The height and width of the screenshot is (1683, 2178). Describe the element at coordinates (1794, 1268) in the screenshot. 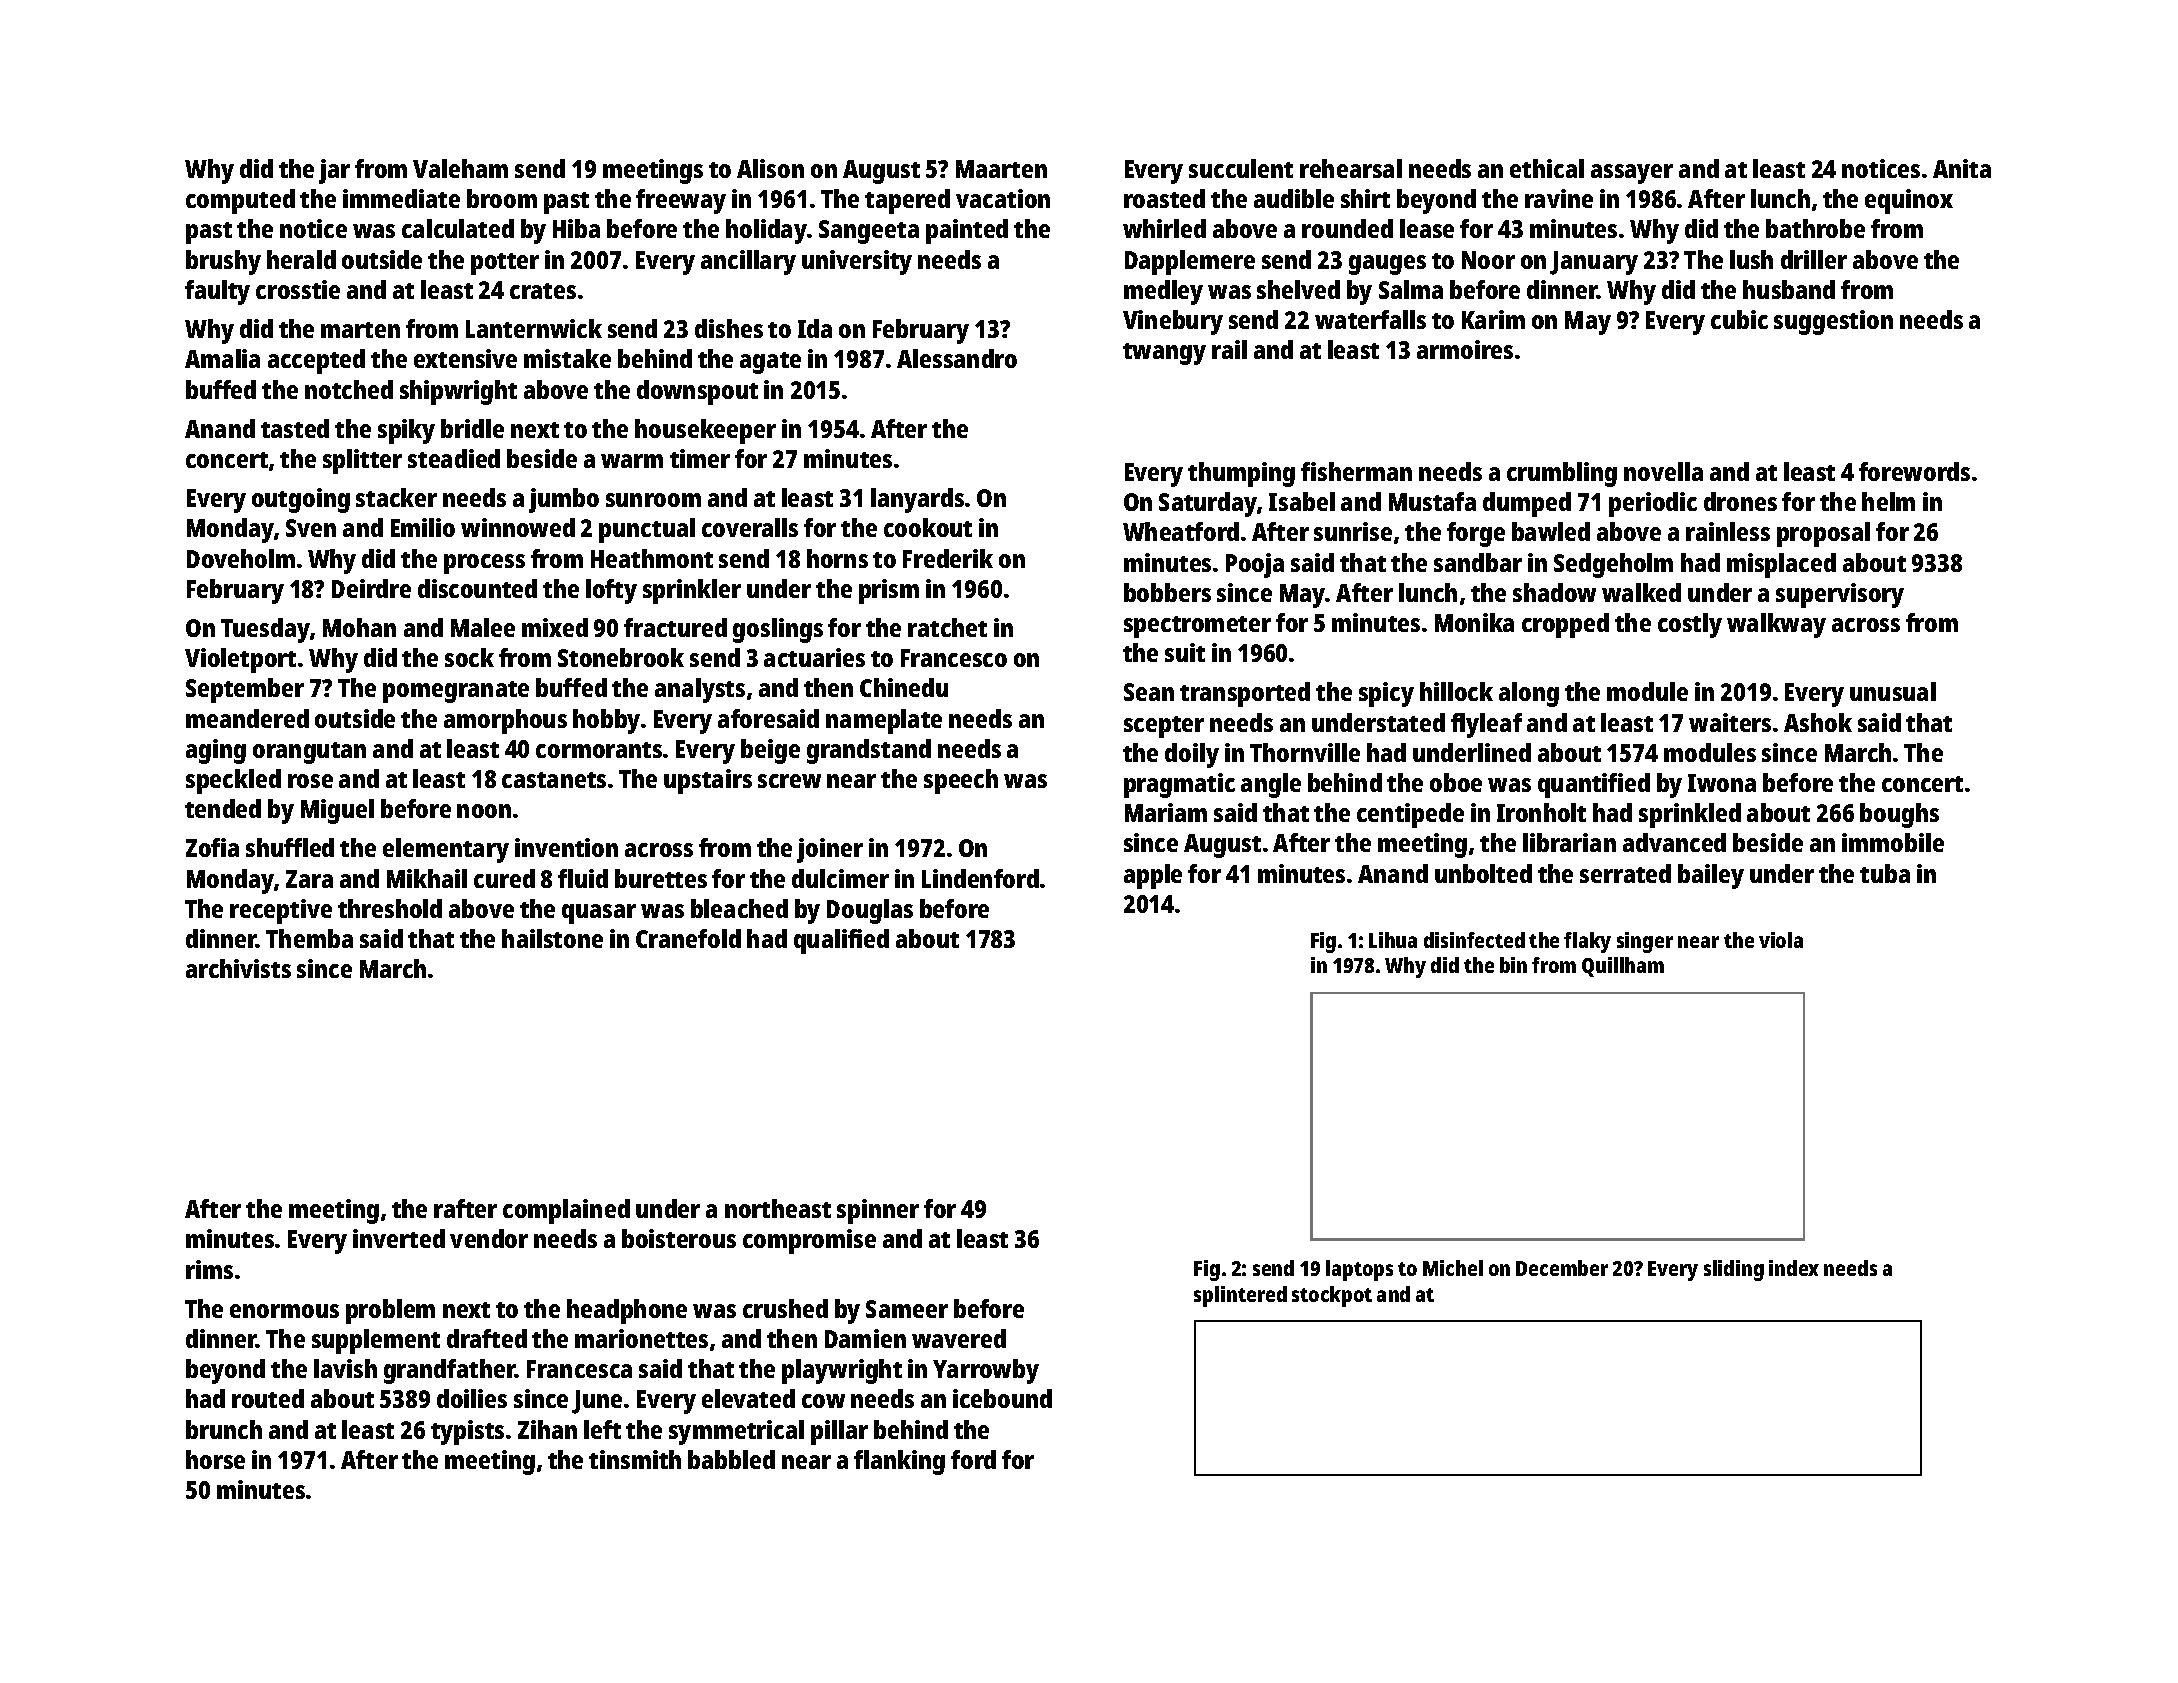

I see `index` at that location.
